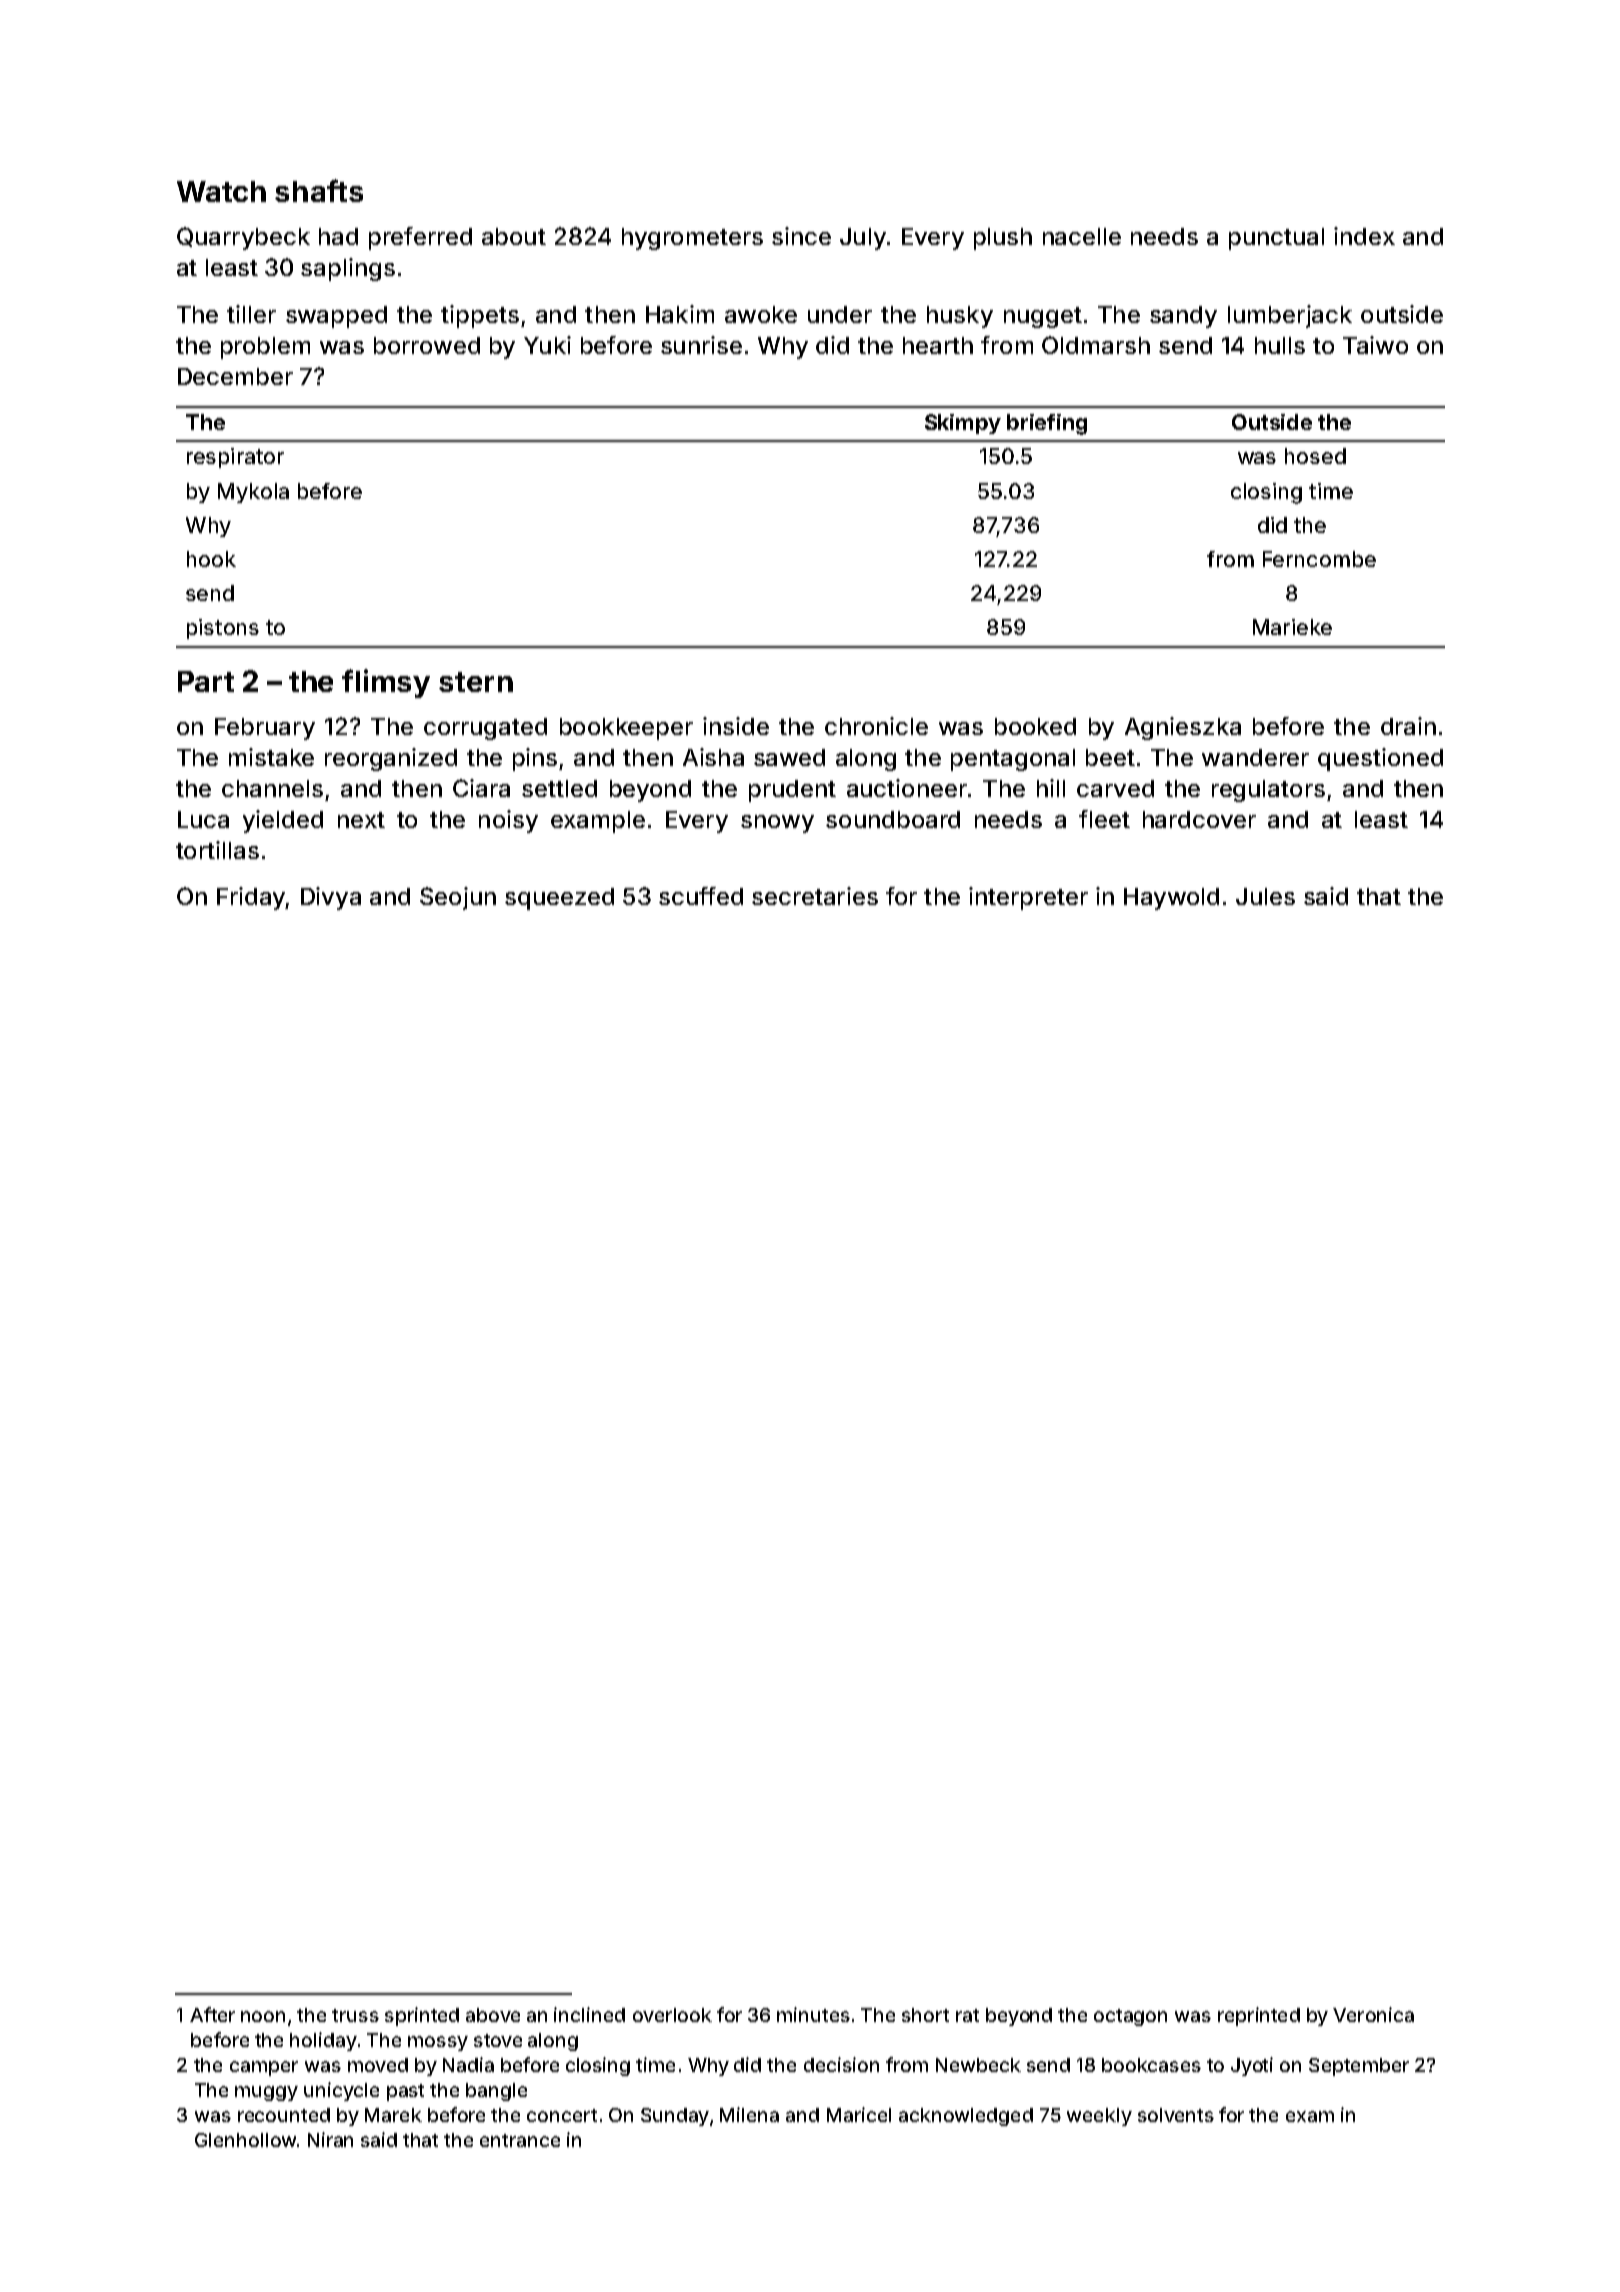 The width and height of the document is (1620, 2292). I want to click on about, so click(514, 236).
